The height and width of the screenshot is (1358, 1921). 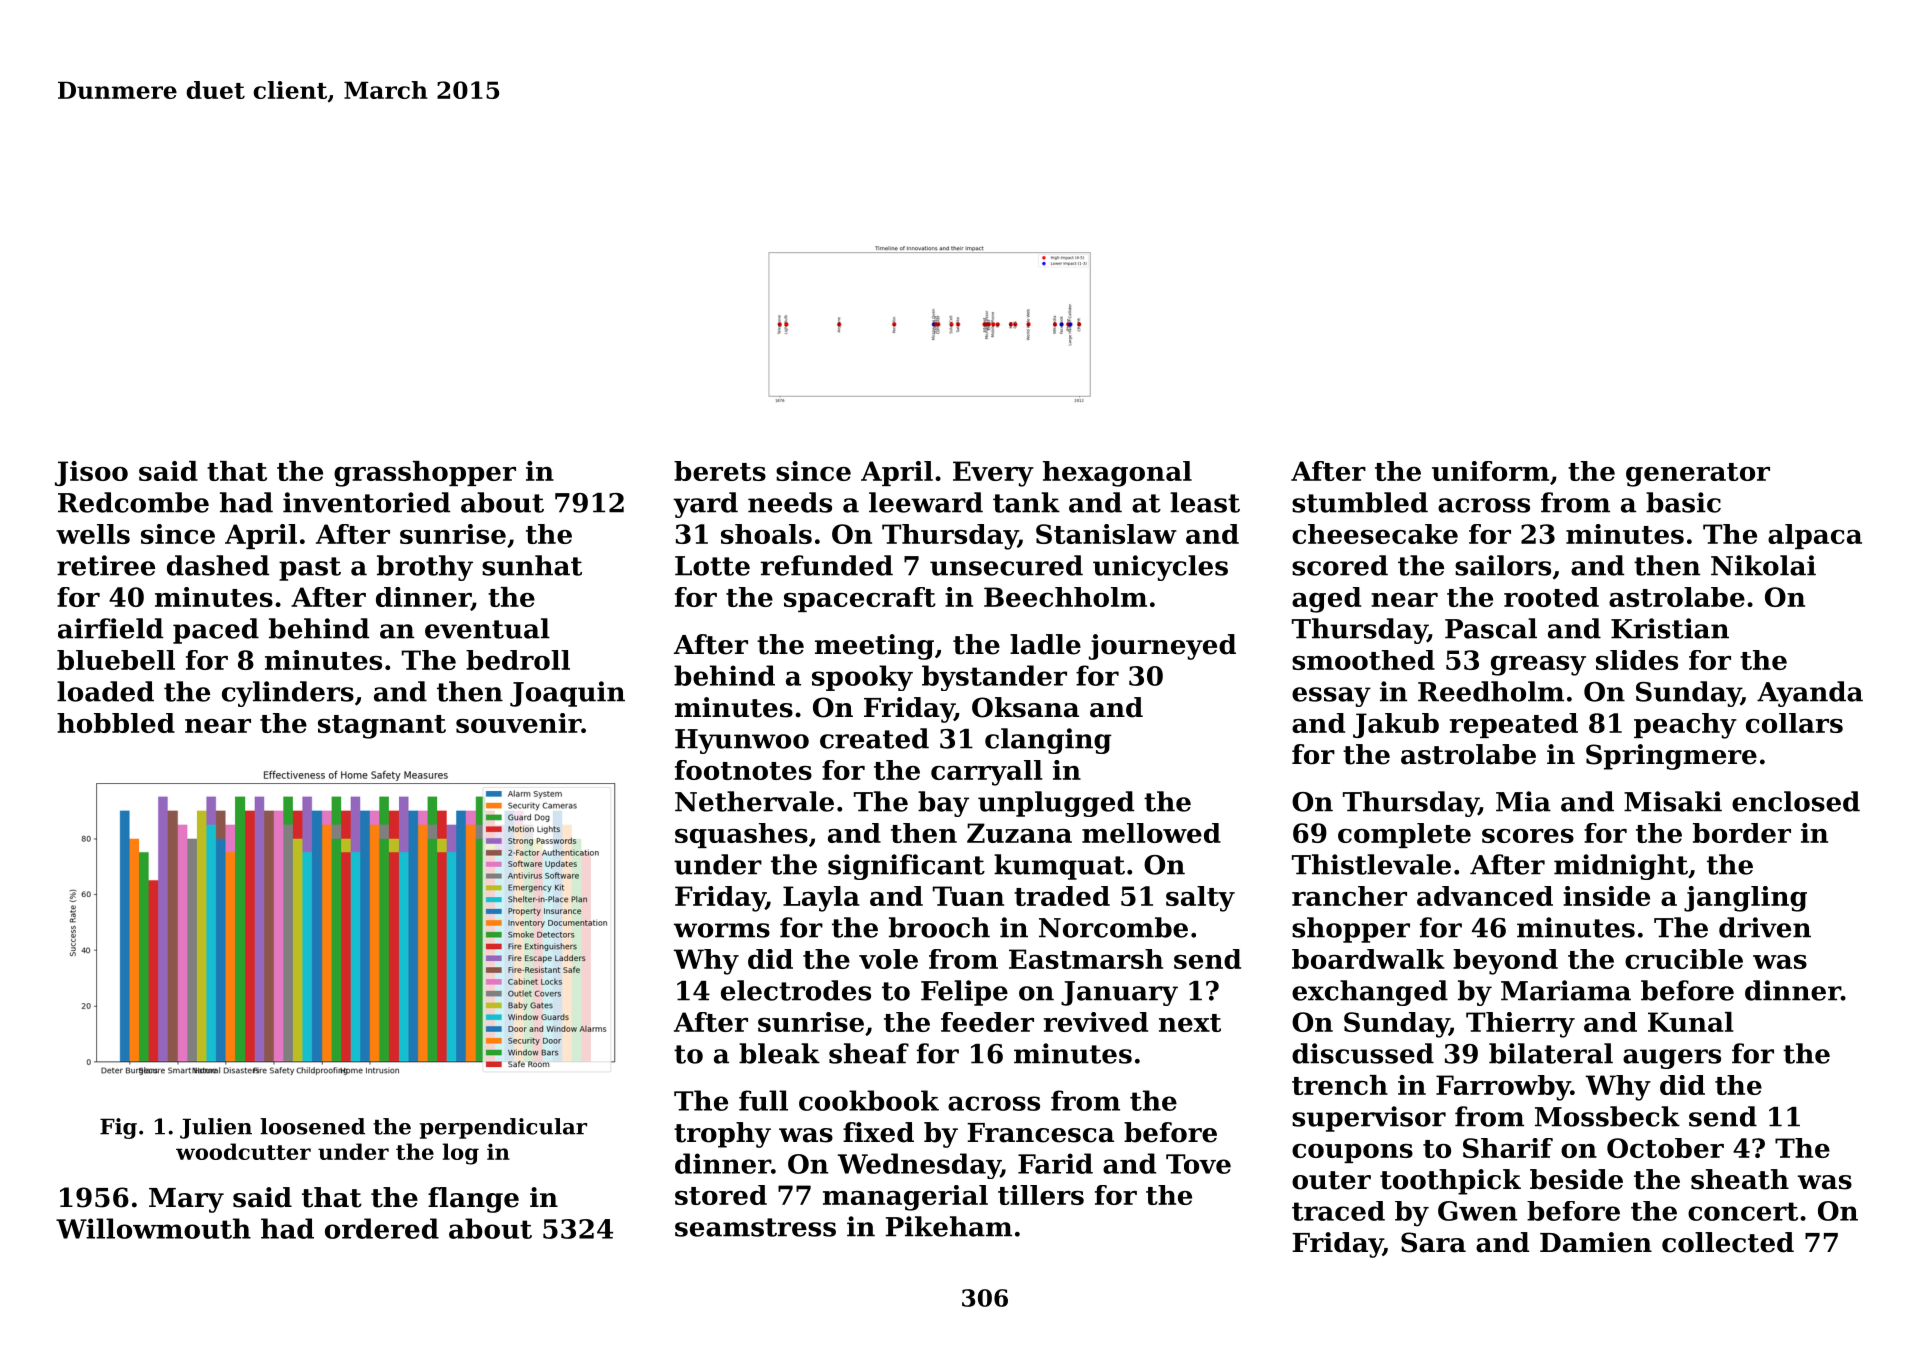 I want to click on boardwalk, so click(x=1368, y=959).
